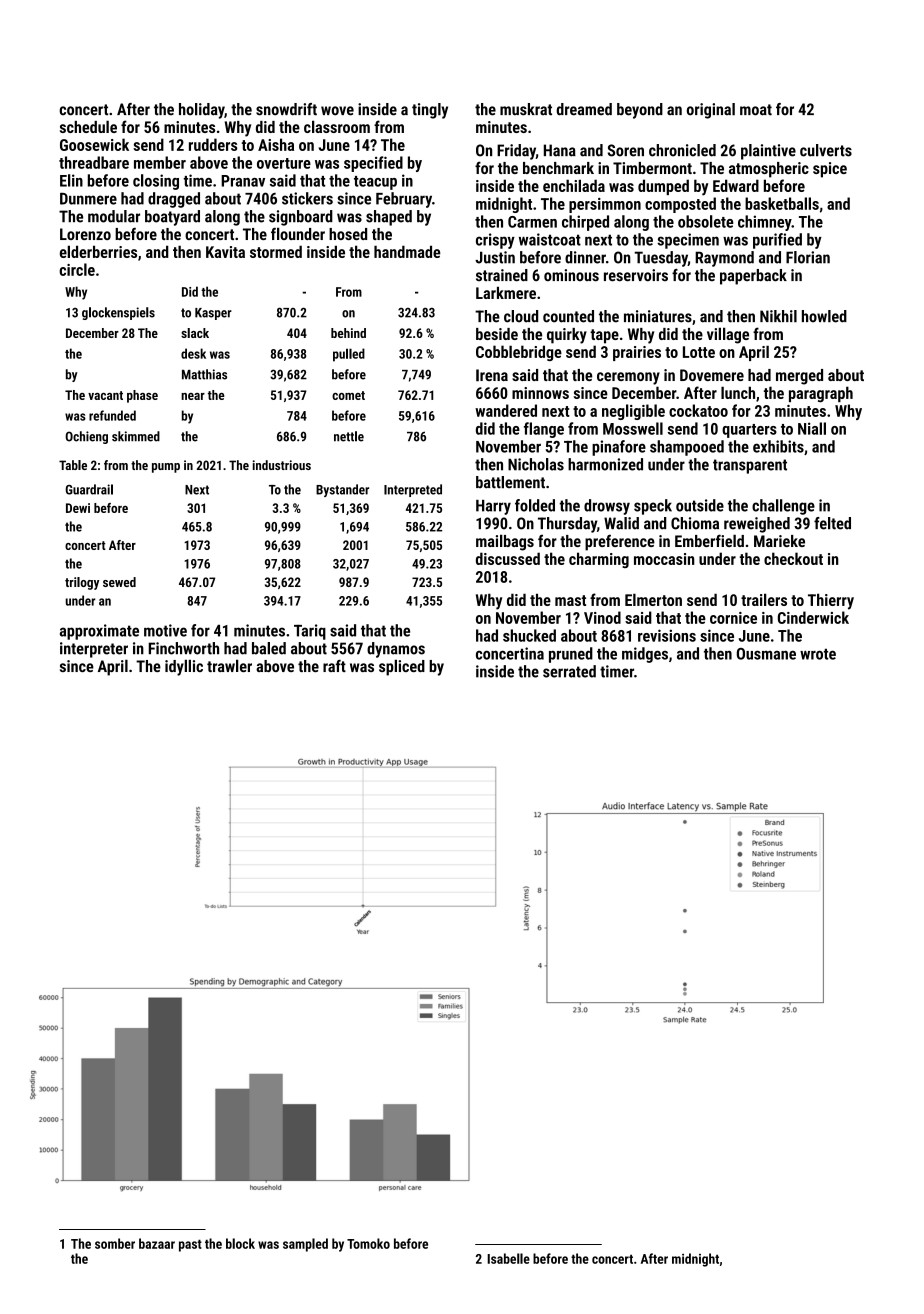  What do you see at coordinates (645, 655) in the image?
I see `midges` at bounding box center [645, 655].
